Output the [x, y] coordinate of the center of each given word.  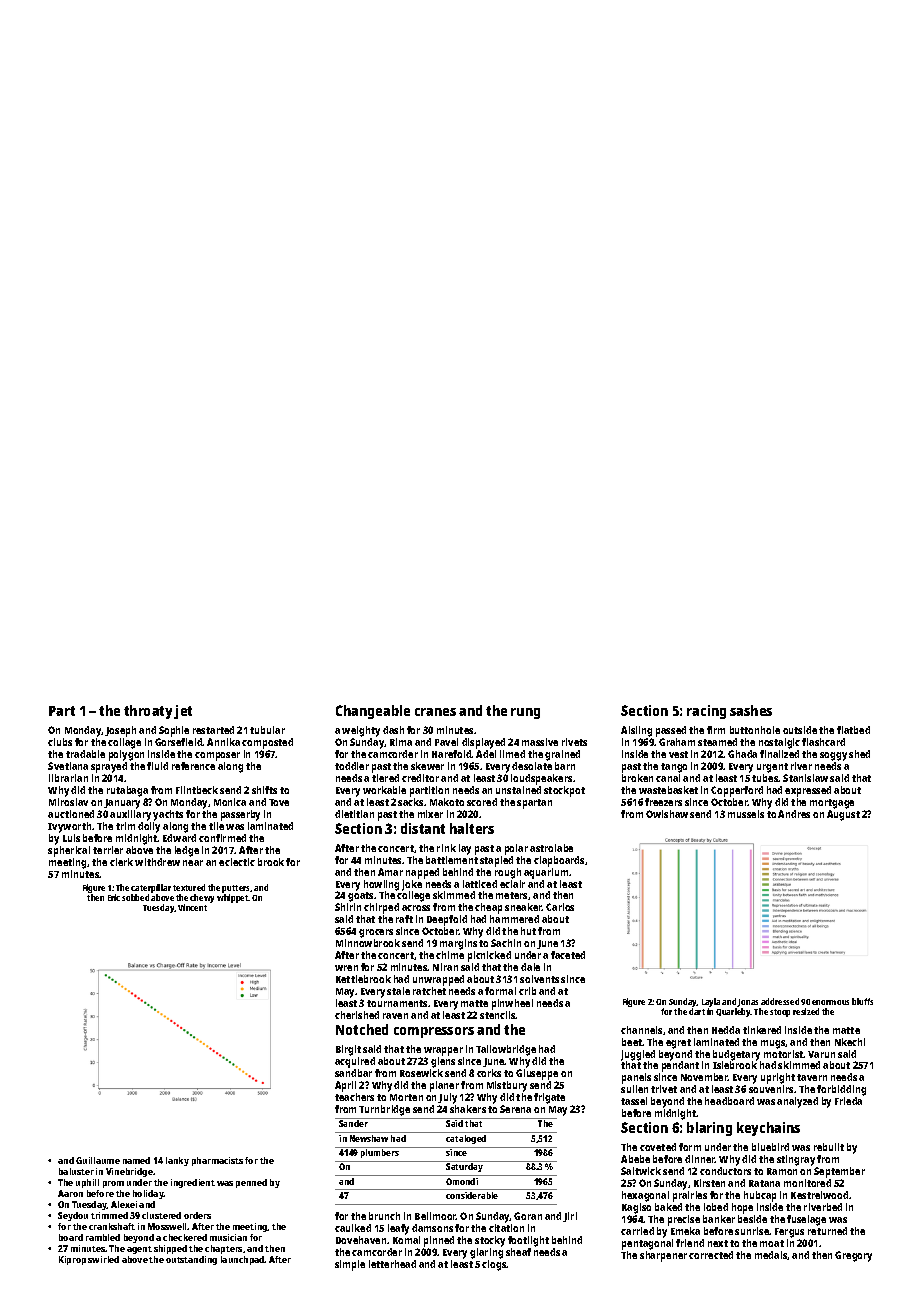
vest [678, 754]
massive [540, 742]
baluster [76, 1171]
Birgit [348, 1050]
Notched [362, 1029]
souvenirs [771, 1089]
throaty [148, 712]
